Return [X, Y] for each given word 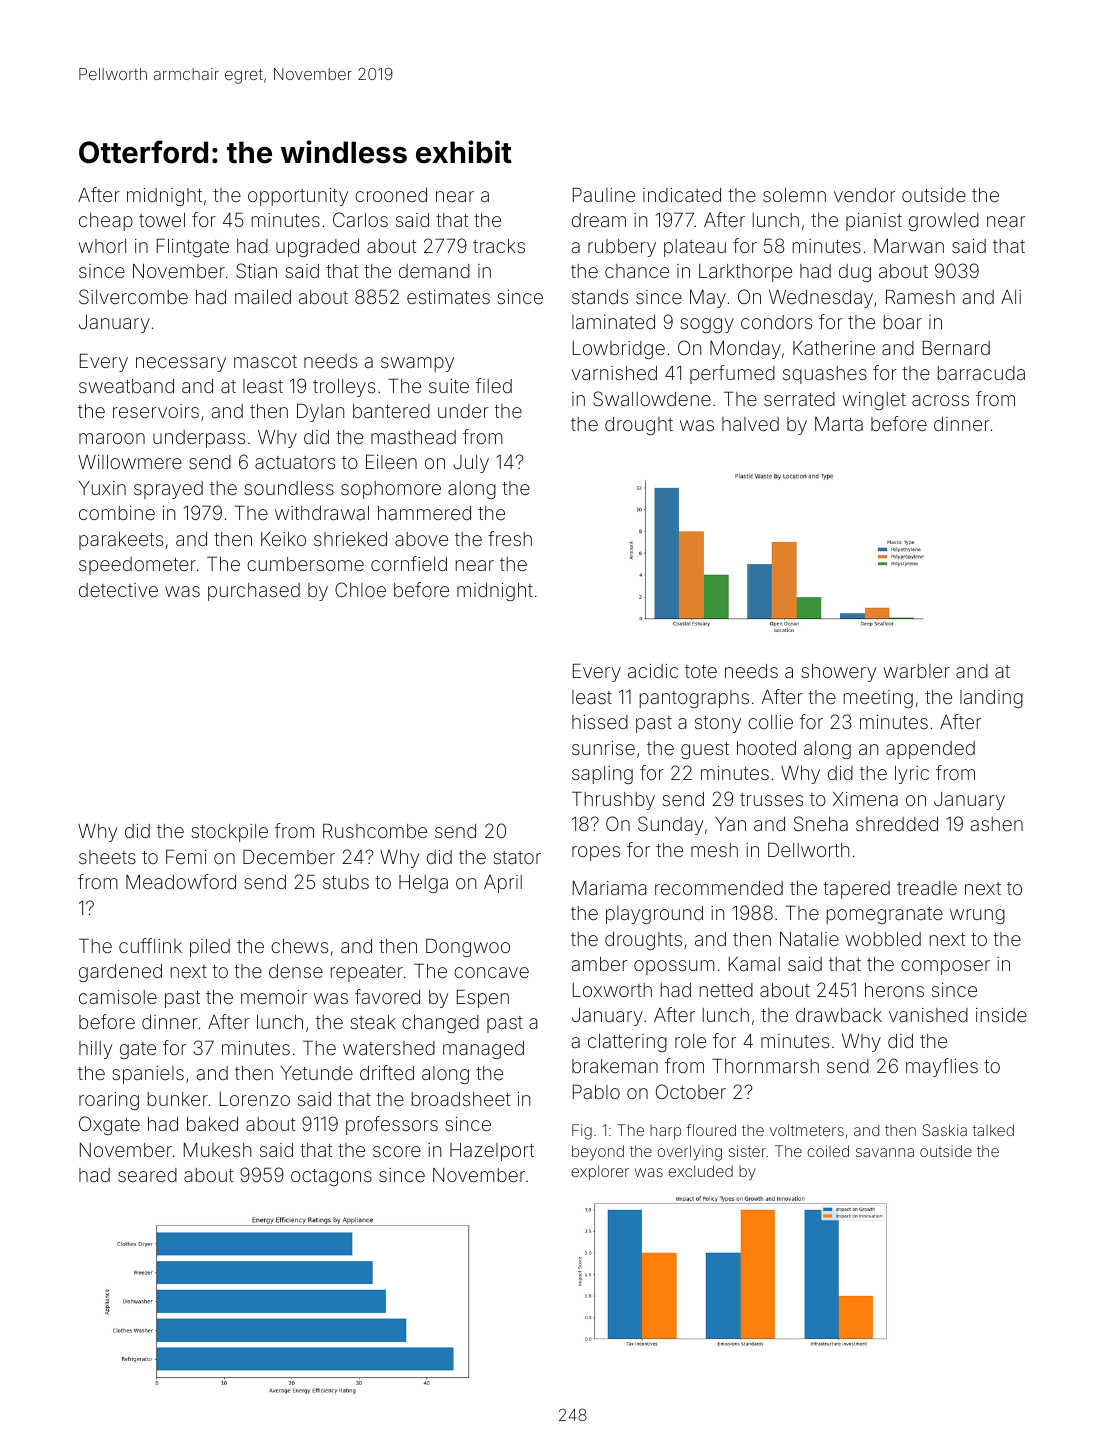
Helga [423, 884]
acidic [653, 671]
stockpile [229, 833]
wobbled [883, 939]
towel [162, 220]
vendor [864, 195]
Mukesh [217, 1149]
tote [701, 671]
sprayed [168, 490]
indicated [682, 195]
